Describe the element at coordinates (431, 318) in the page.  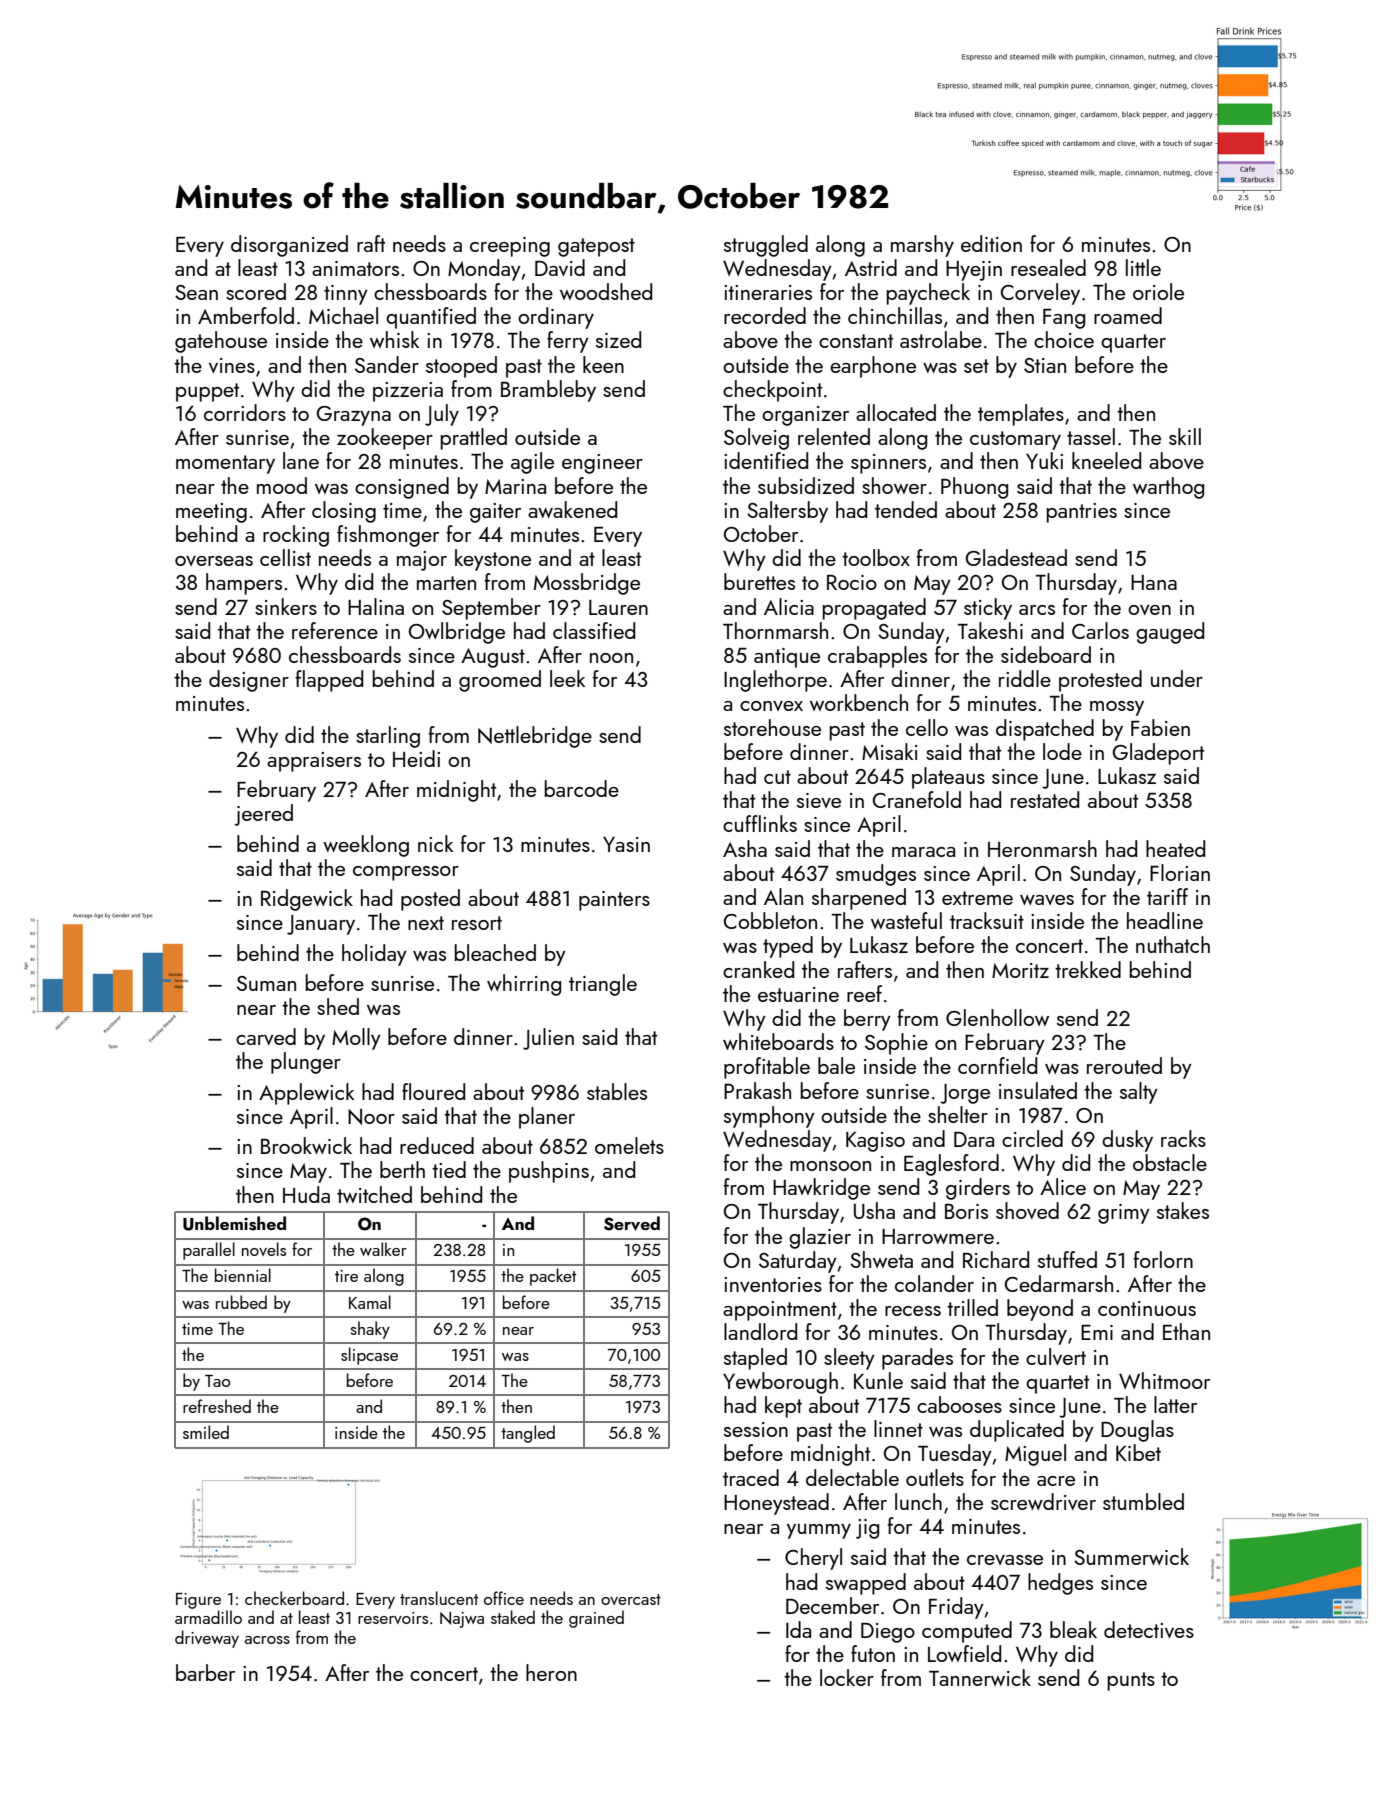
I see `quantified` at that location.
